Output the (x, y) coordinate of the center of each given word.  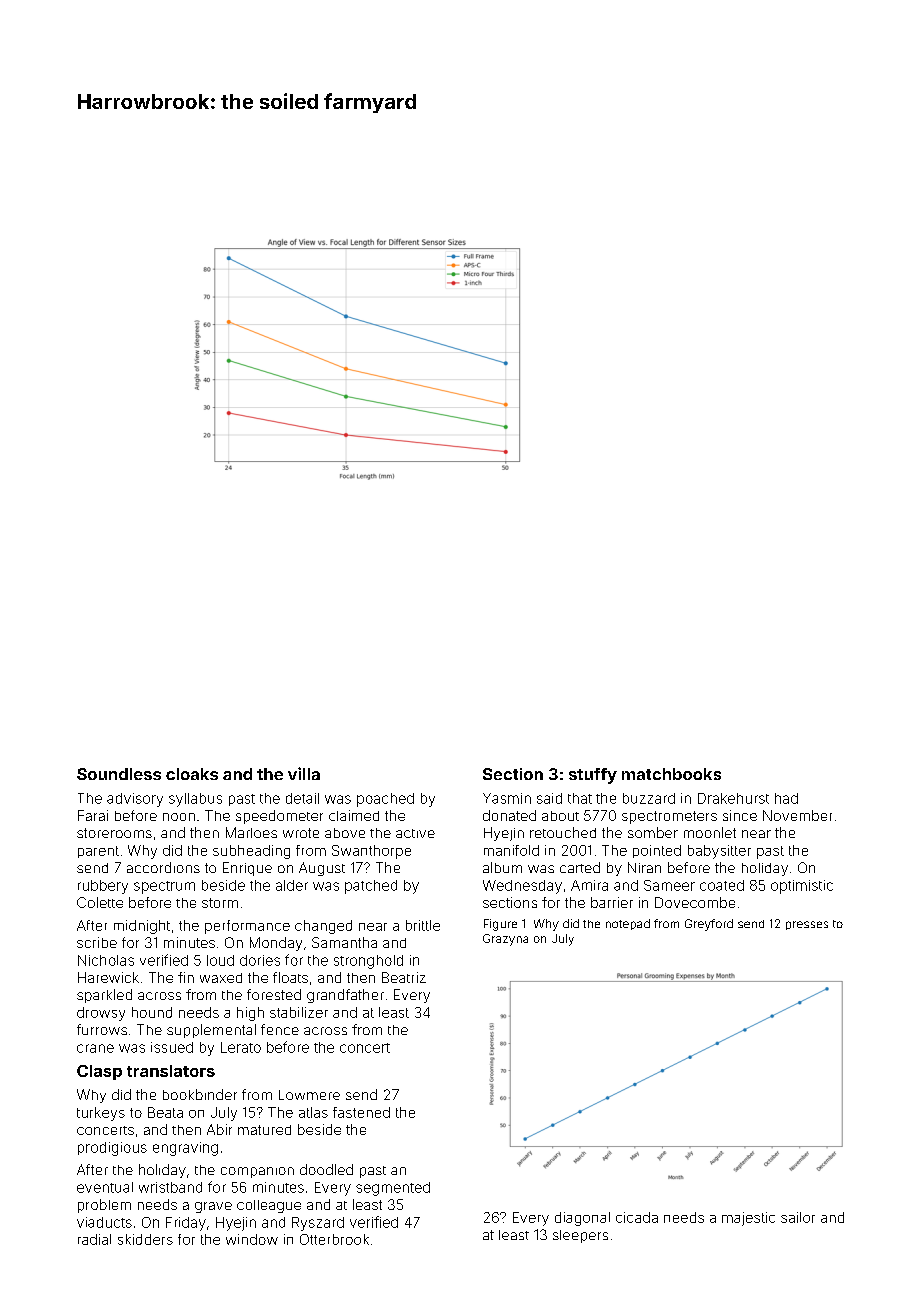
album (502, 867)
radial (94, 1239)
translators (171, 1071)
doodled (326, 1169)
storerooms (114, 833)
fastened (361, 1112)
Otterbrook (334, 1239)
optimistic (802, 887)
